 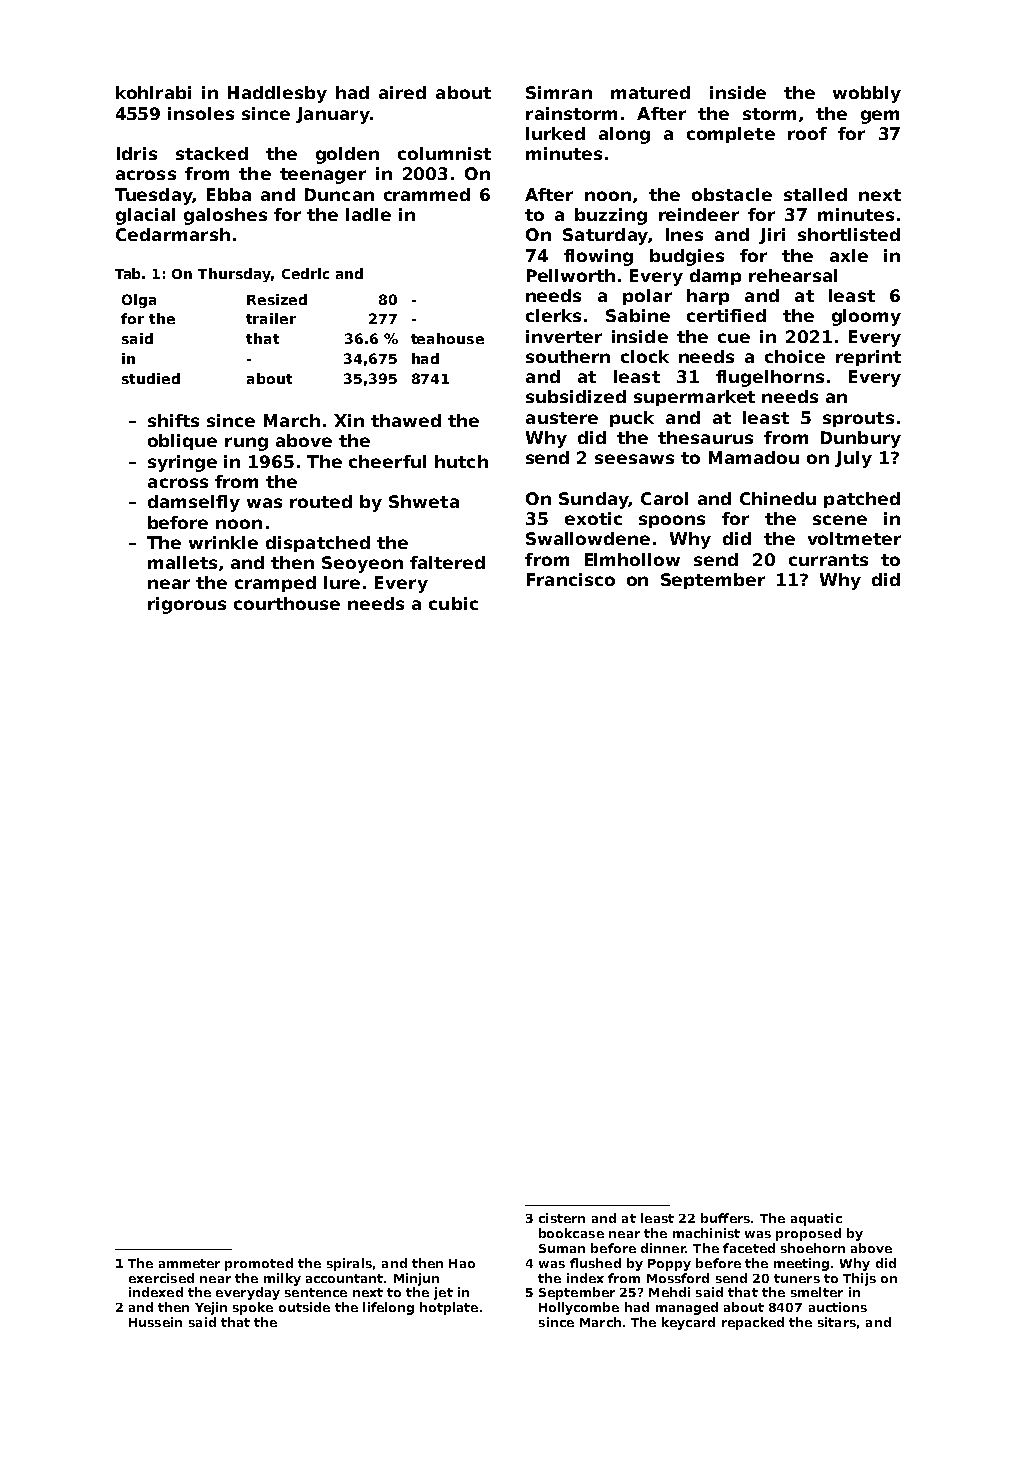 I want to click on rehearsal, so click(x=793, y=275).
